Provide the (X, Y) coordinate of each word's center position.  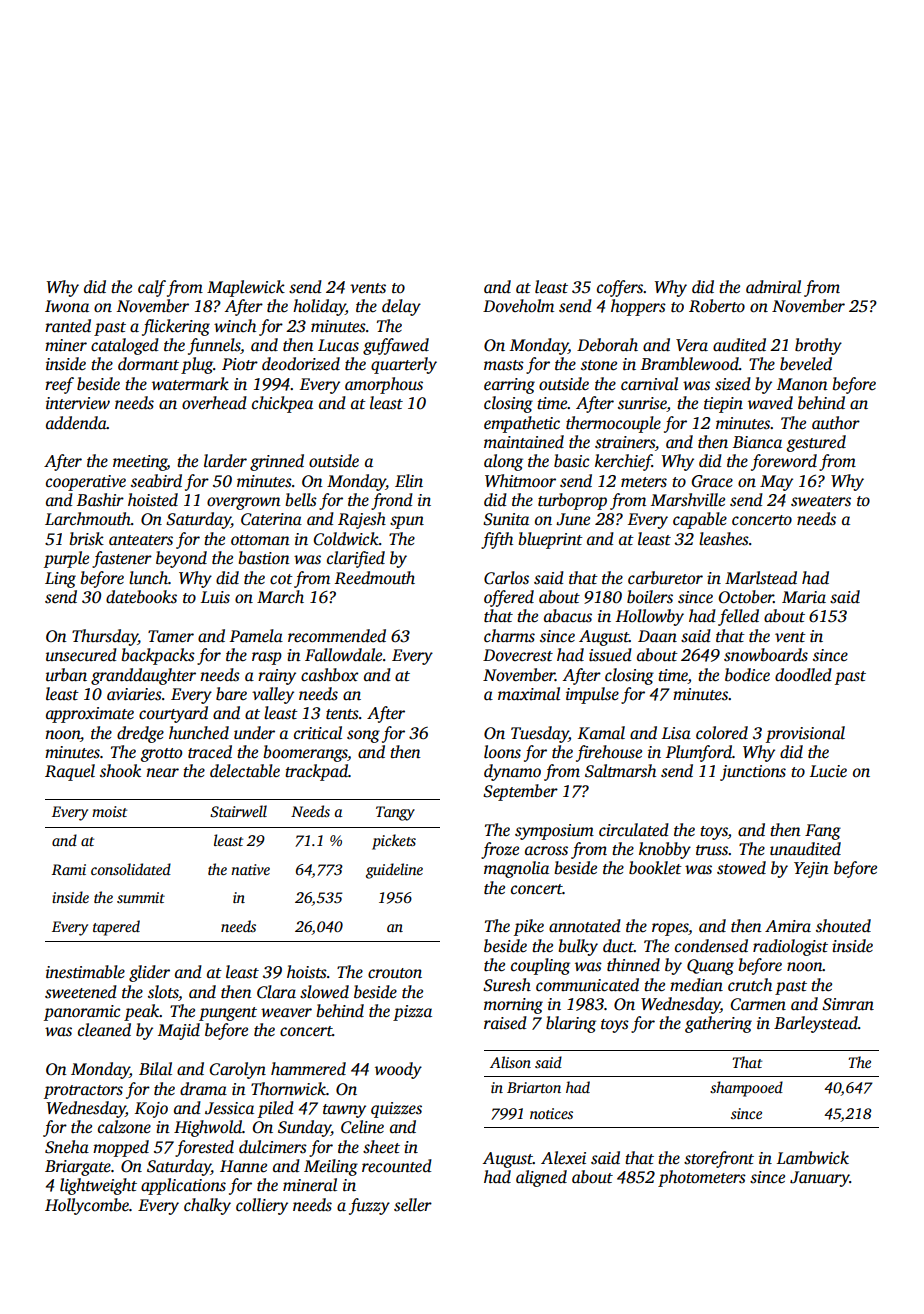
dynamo (512, 772)
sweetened (81, 992)
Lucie (828, 771)
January (820, 1179)
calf (152, 288)
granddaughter (143, 676)
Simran (848, 1004)
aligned (541, 1178)
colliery (262, 1206)
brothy (818, 346)
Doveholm (518, 306)
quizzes (396, 1110)
